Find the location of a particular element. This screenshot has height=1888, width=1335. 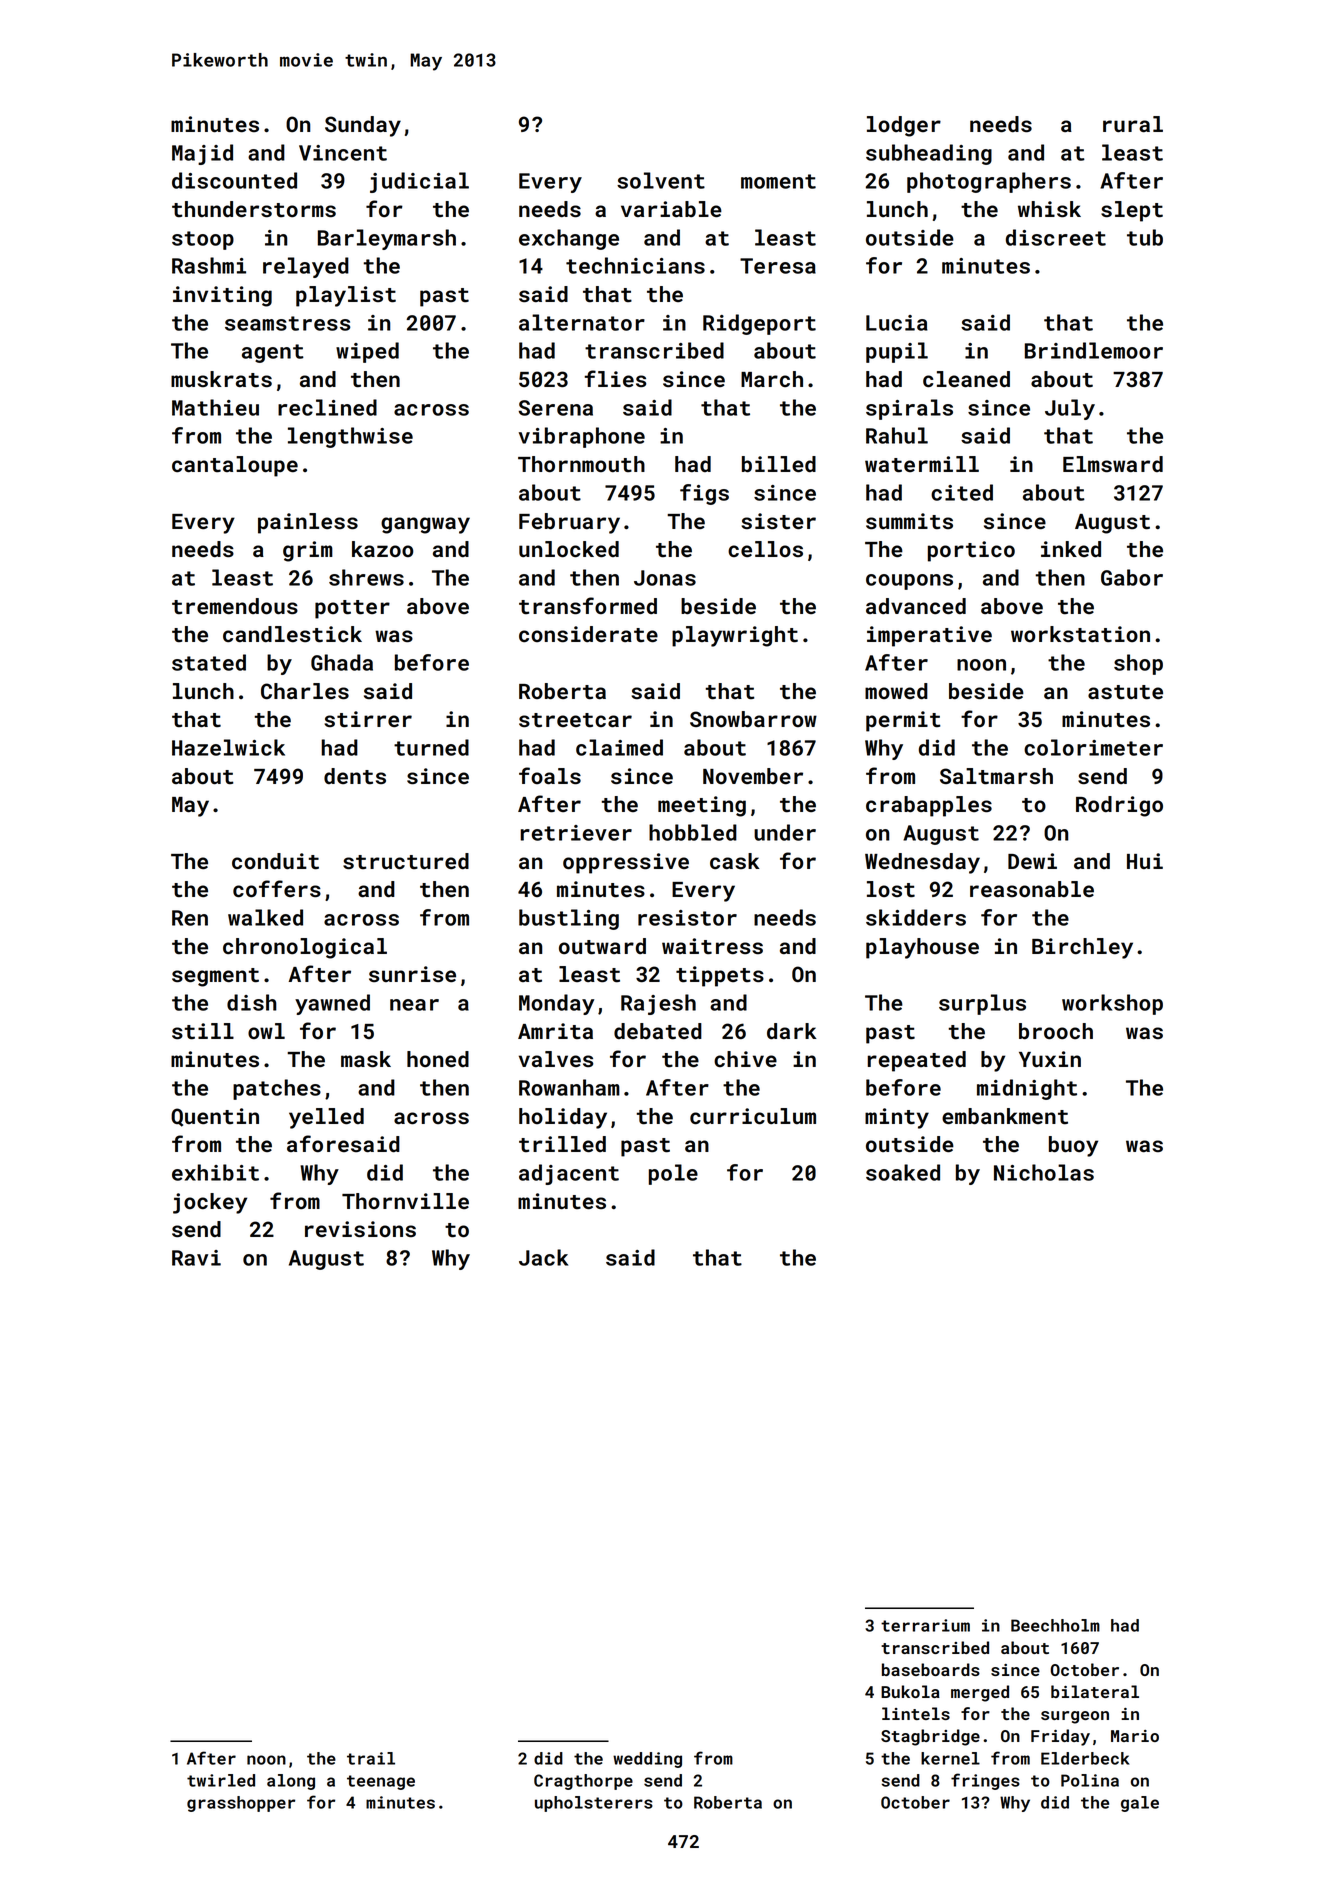

kazoo is located at coordinates (382, 549).
